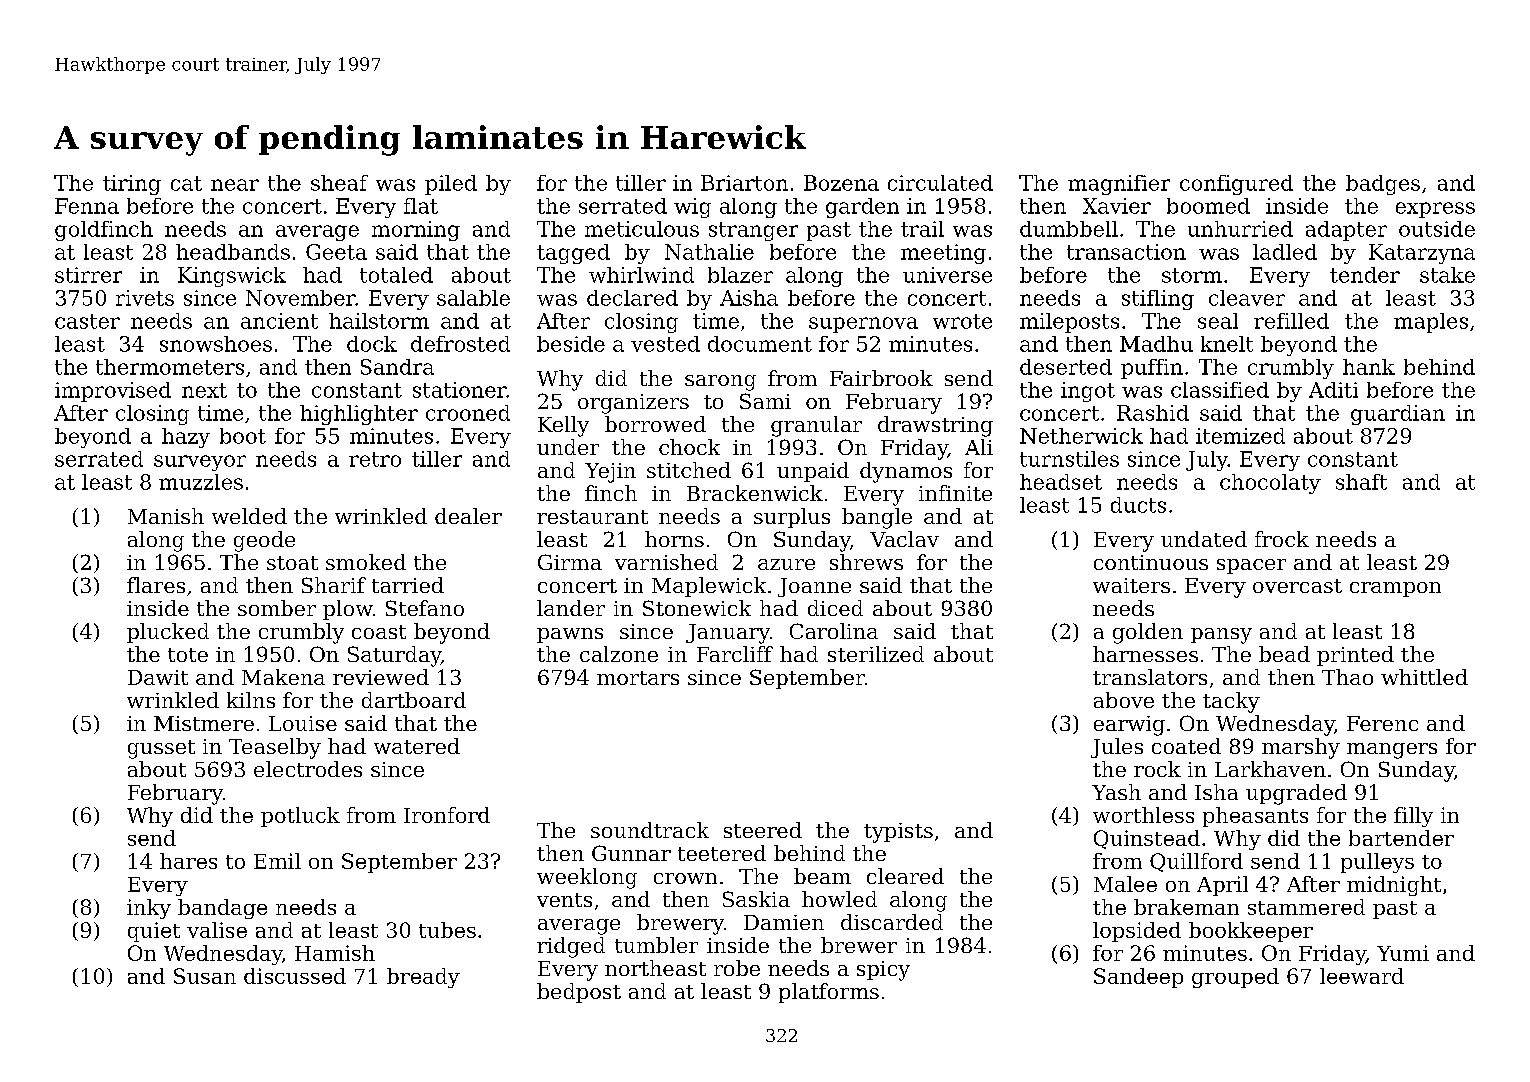  I want to click on Susan, so click(205, 976).
